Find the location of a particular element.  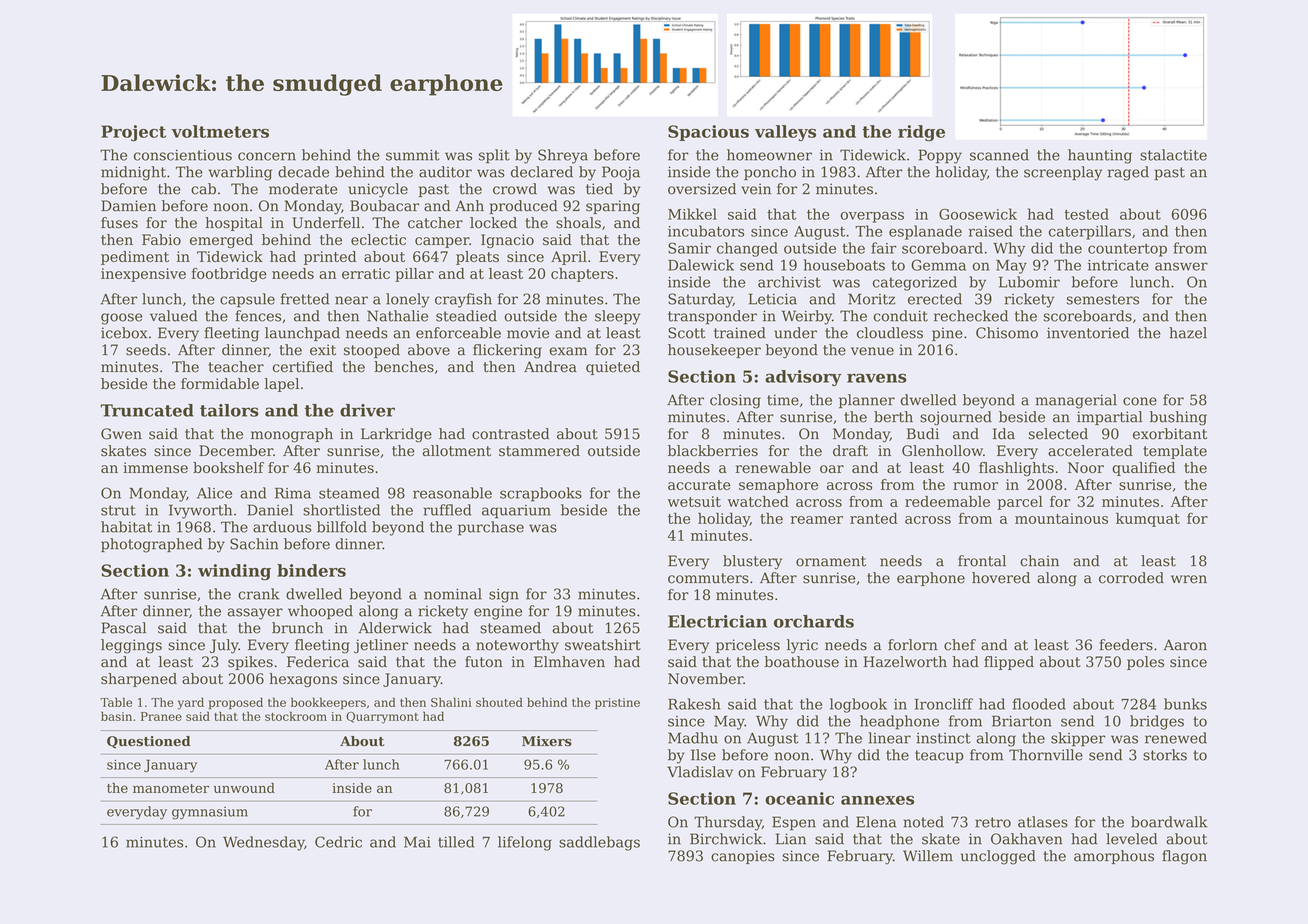

renewable is located at coordinates (773, 467).
